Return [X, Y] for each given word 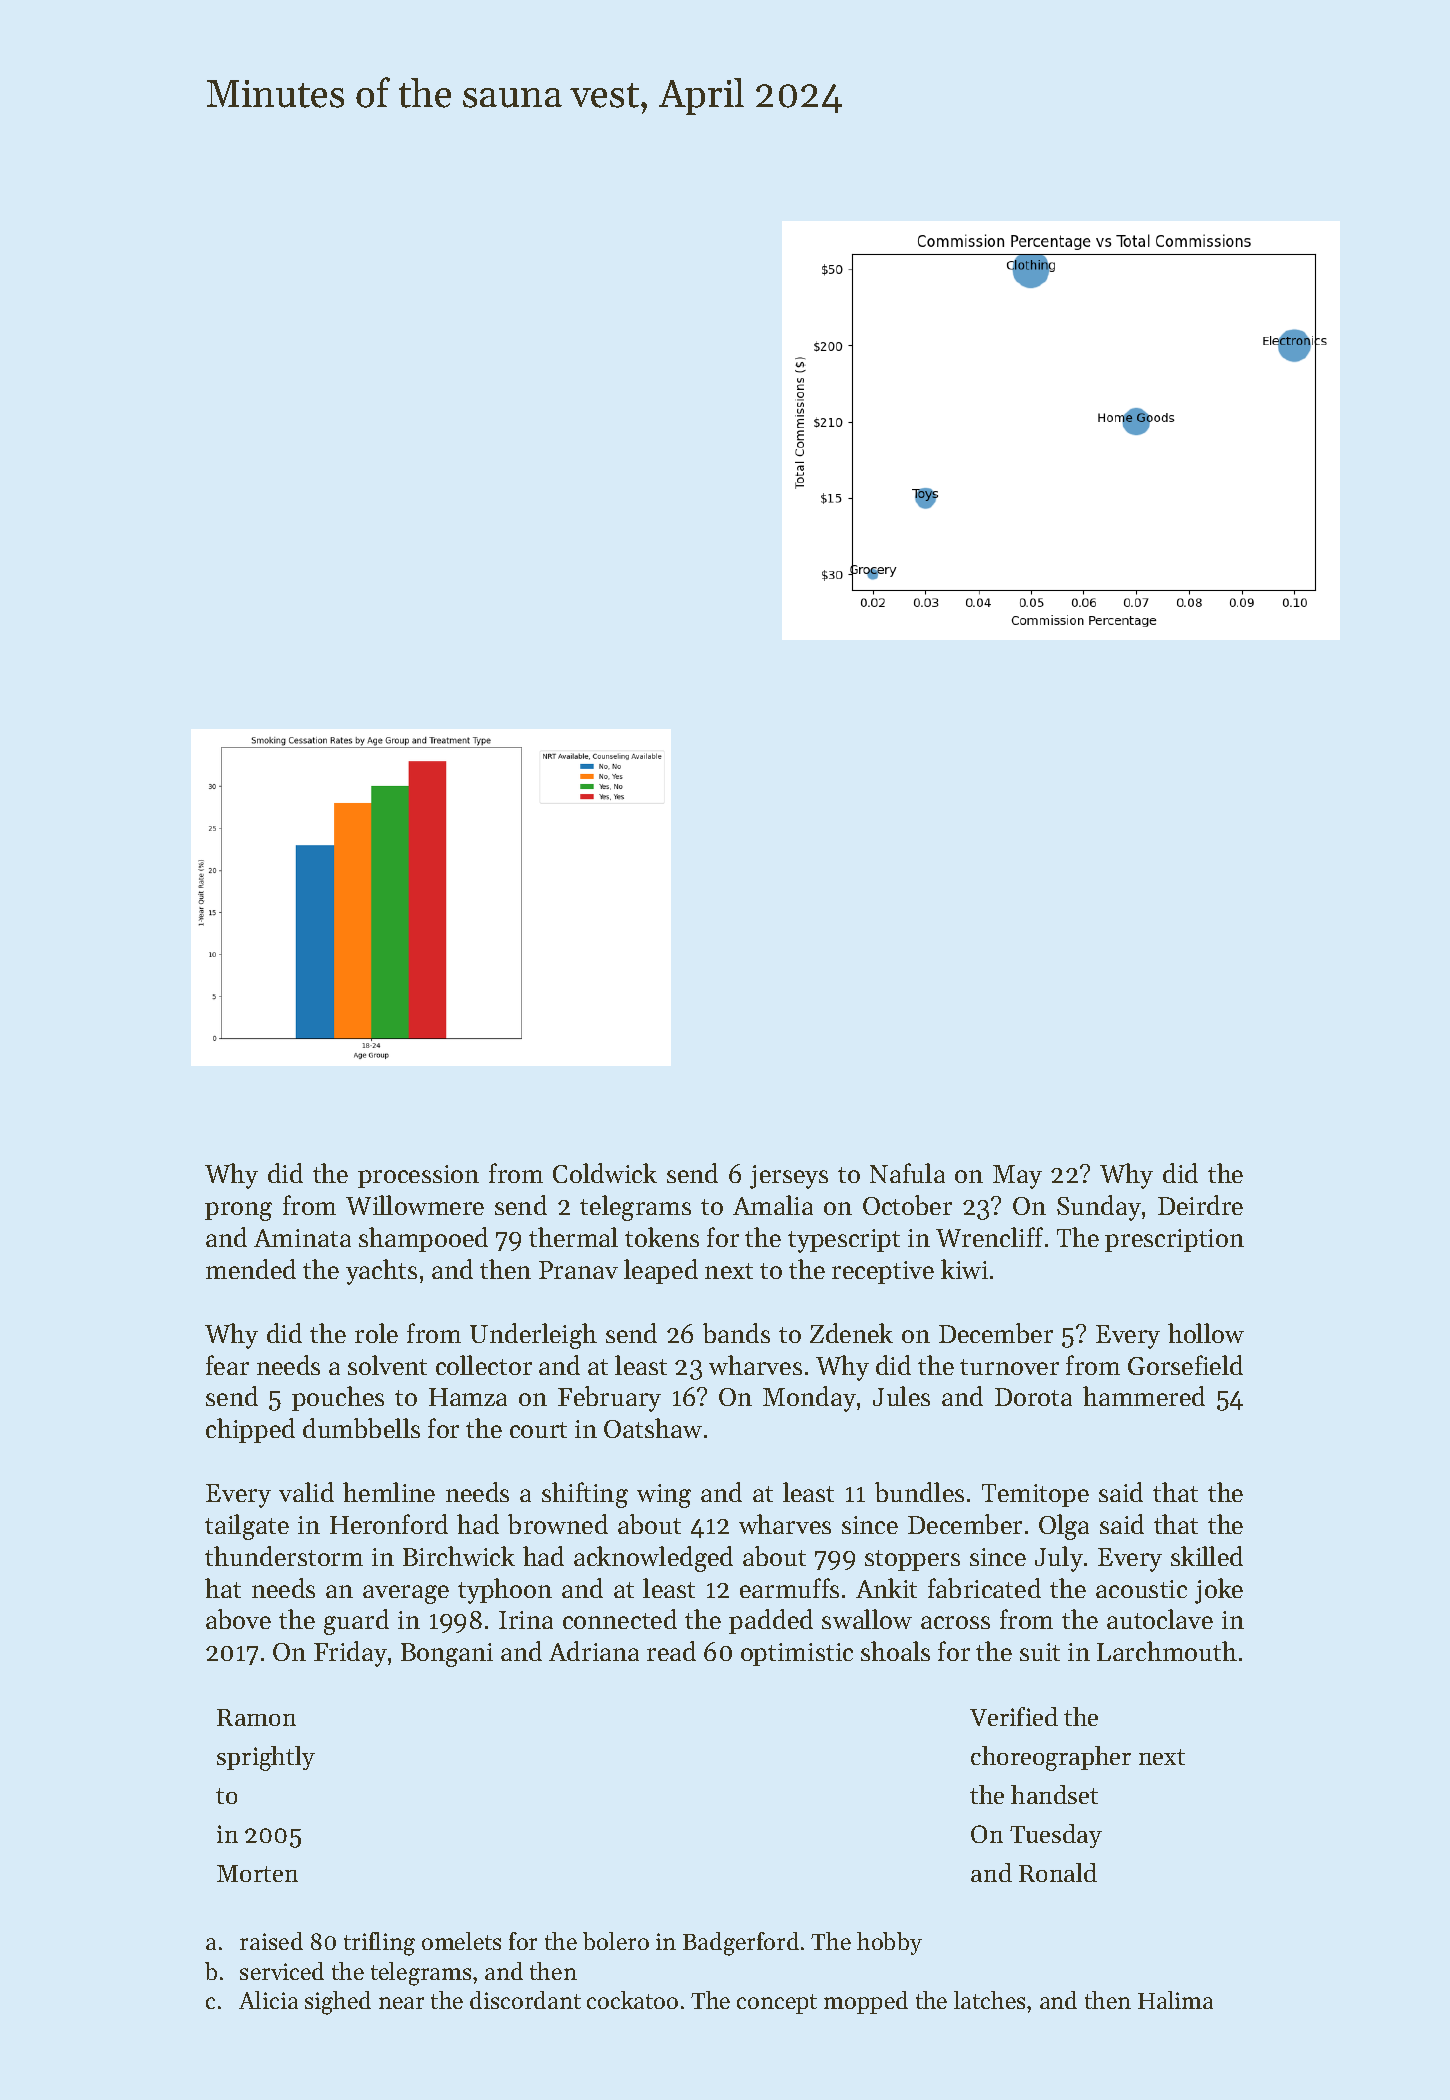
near [401, 2003]
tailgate [247, 1527]
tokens [662, 1237]
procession [418, 1176]
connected [620, 1619]
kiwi [964, 1269]
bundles [919, 1492]
